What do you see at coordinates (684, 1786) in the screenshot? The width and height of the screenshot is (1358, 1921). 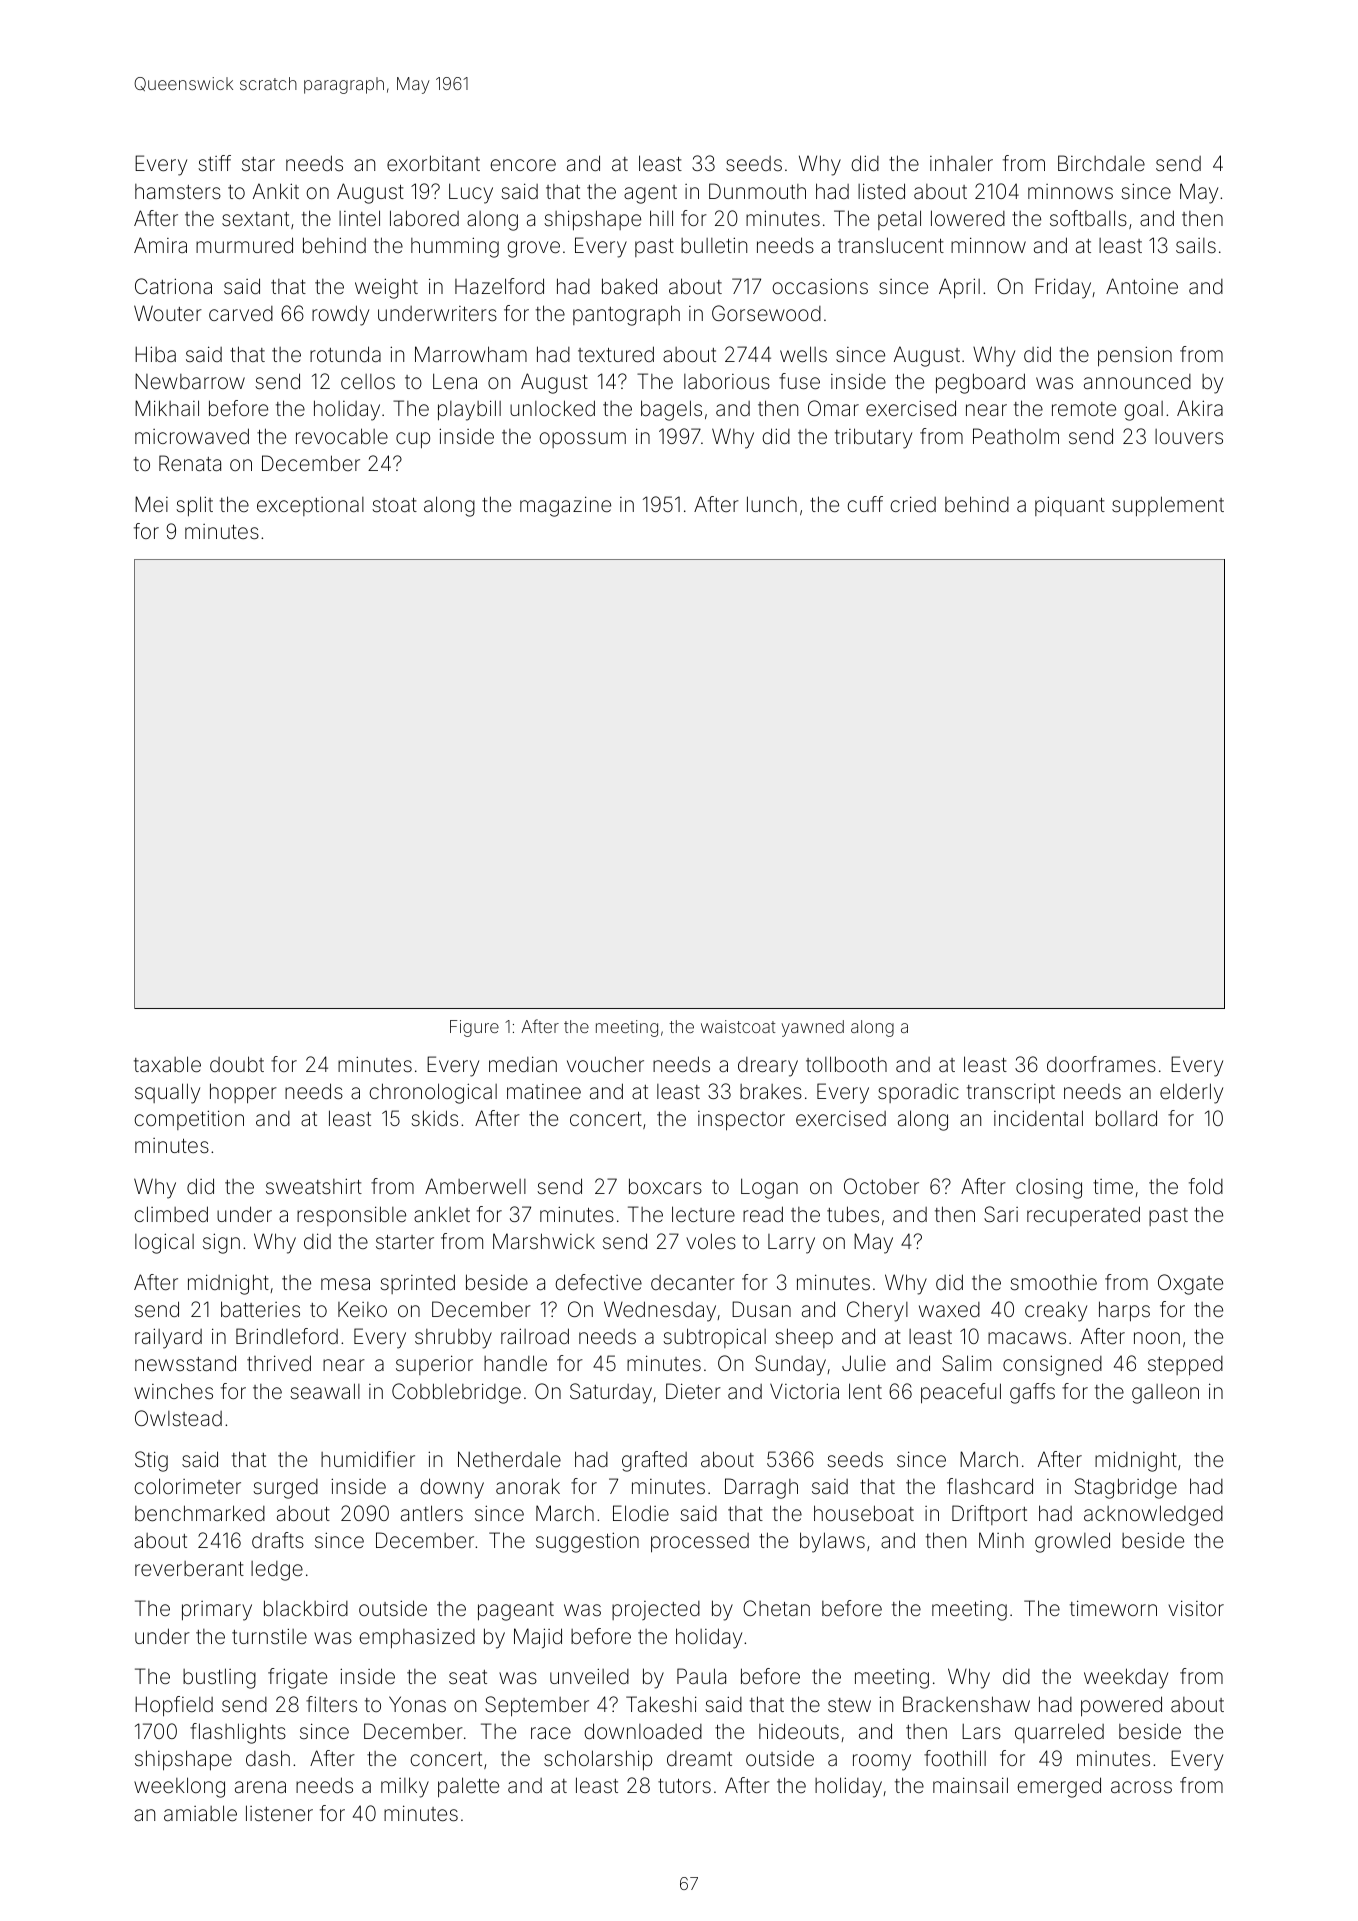 I see `tutors` at bounding box center [684, 1786].
